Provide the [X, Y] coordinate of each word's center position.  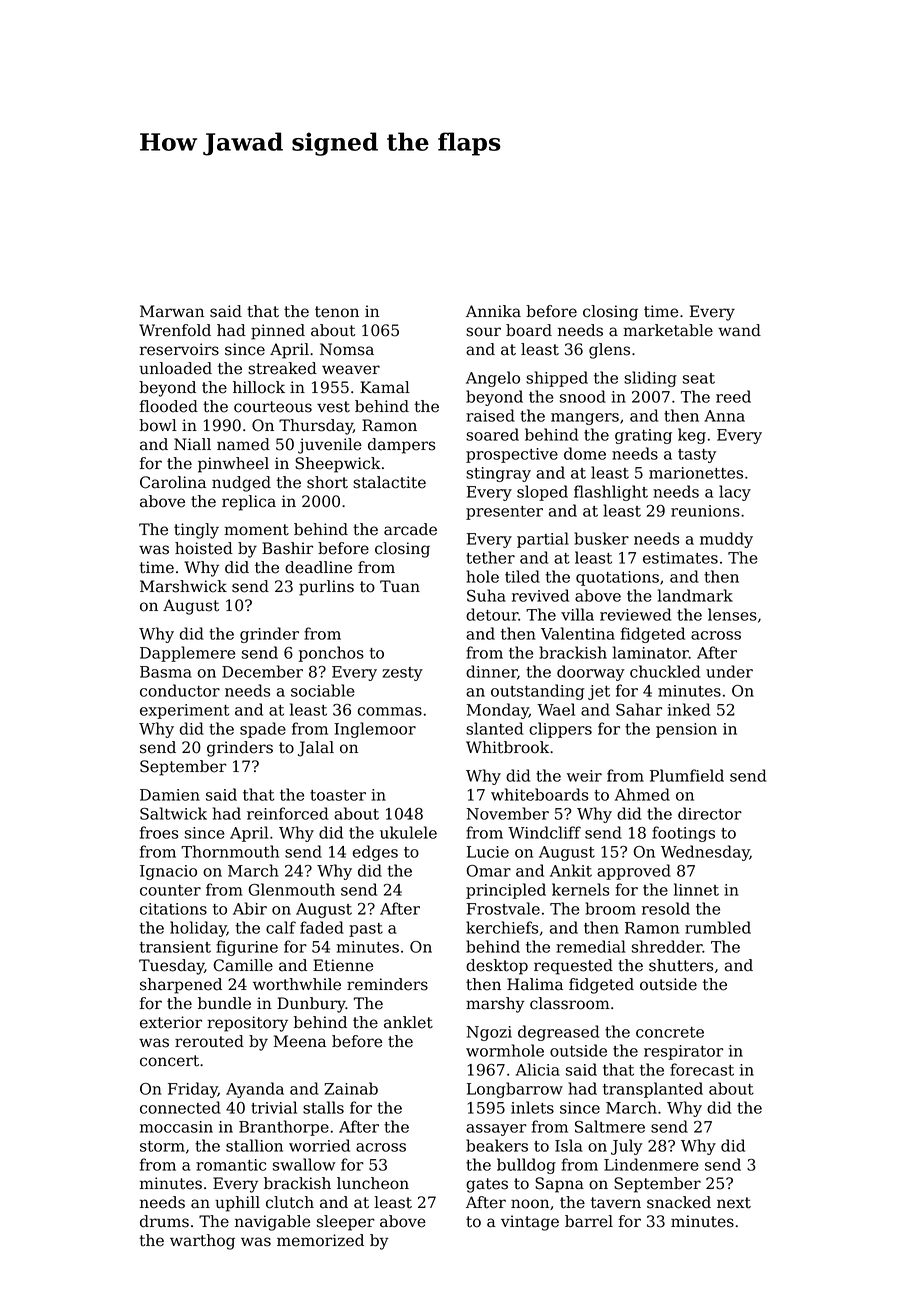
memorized [320, 1240]
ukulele [408, 832]
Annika [493, 311]
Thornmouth [230, 851]
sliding [650, 379]
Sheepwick [338, 465]
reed [733, 396]
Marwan [172, 311]
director [710, 813]
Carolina [173, 482]
